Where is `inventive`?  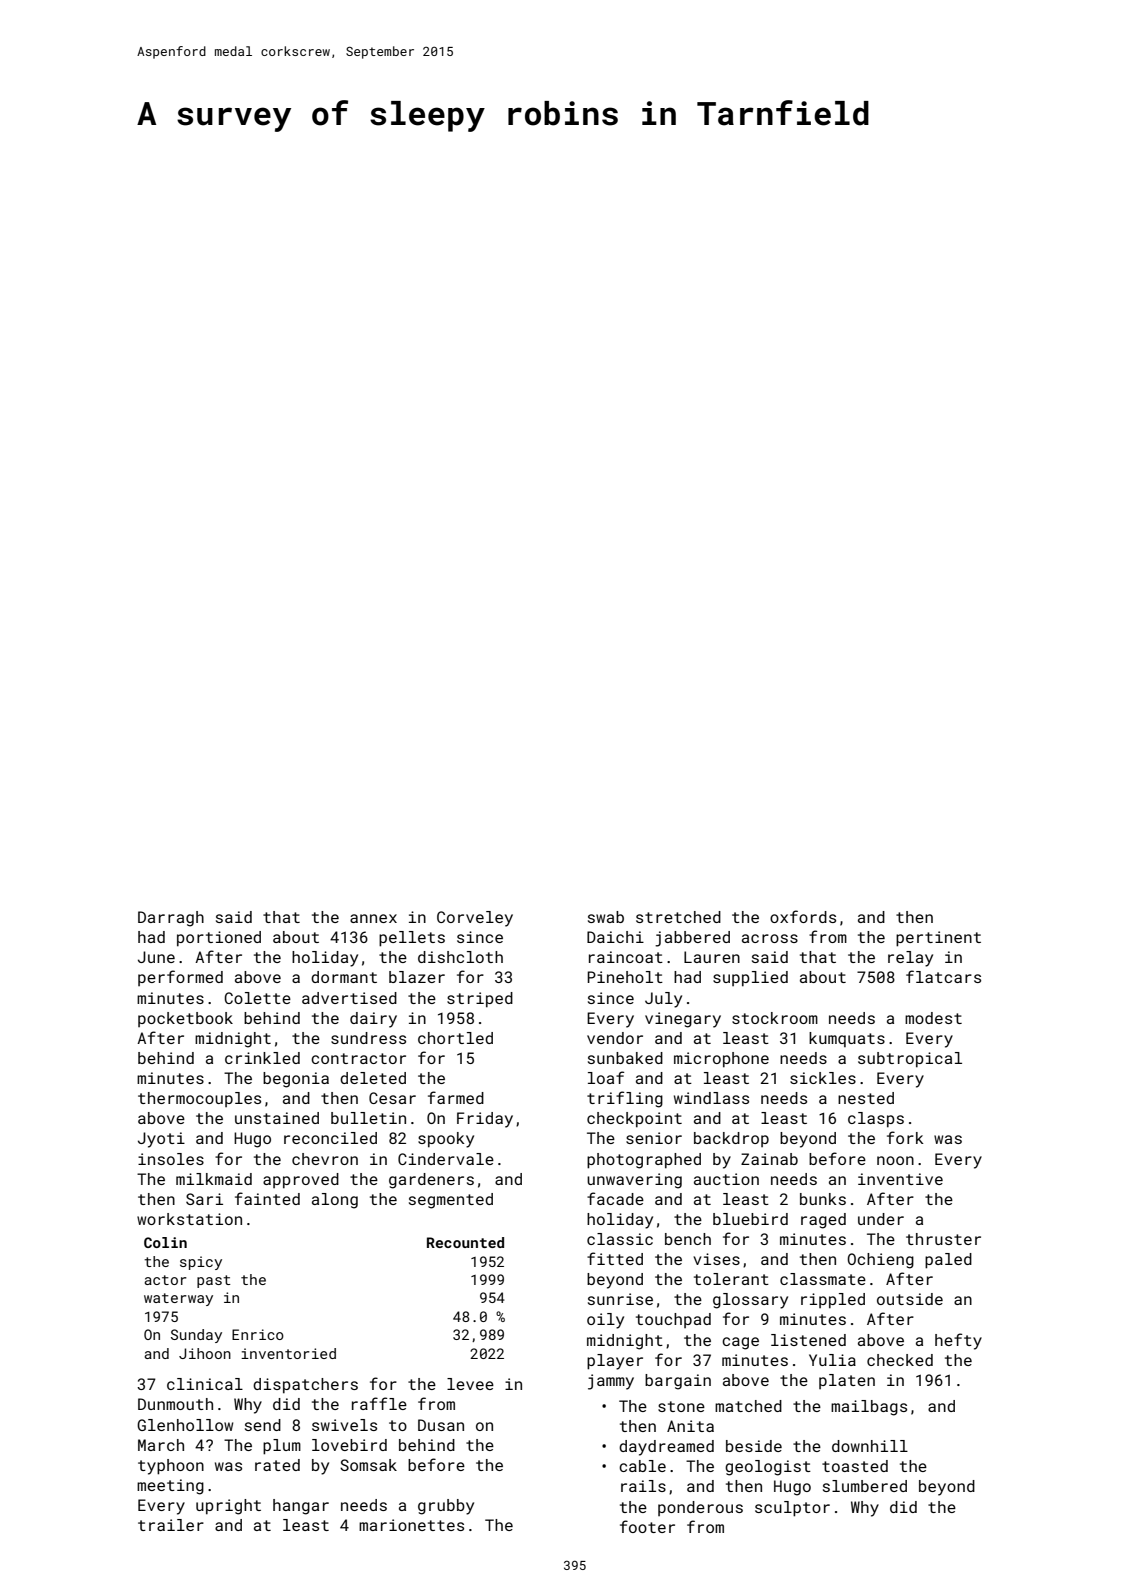 inventive is located at coordinates (900, 1179).
